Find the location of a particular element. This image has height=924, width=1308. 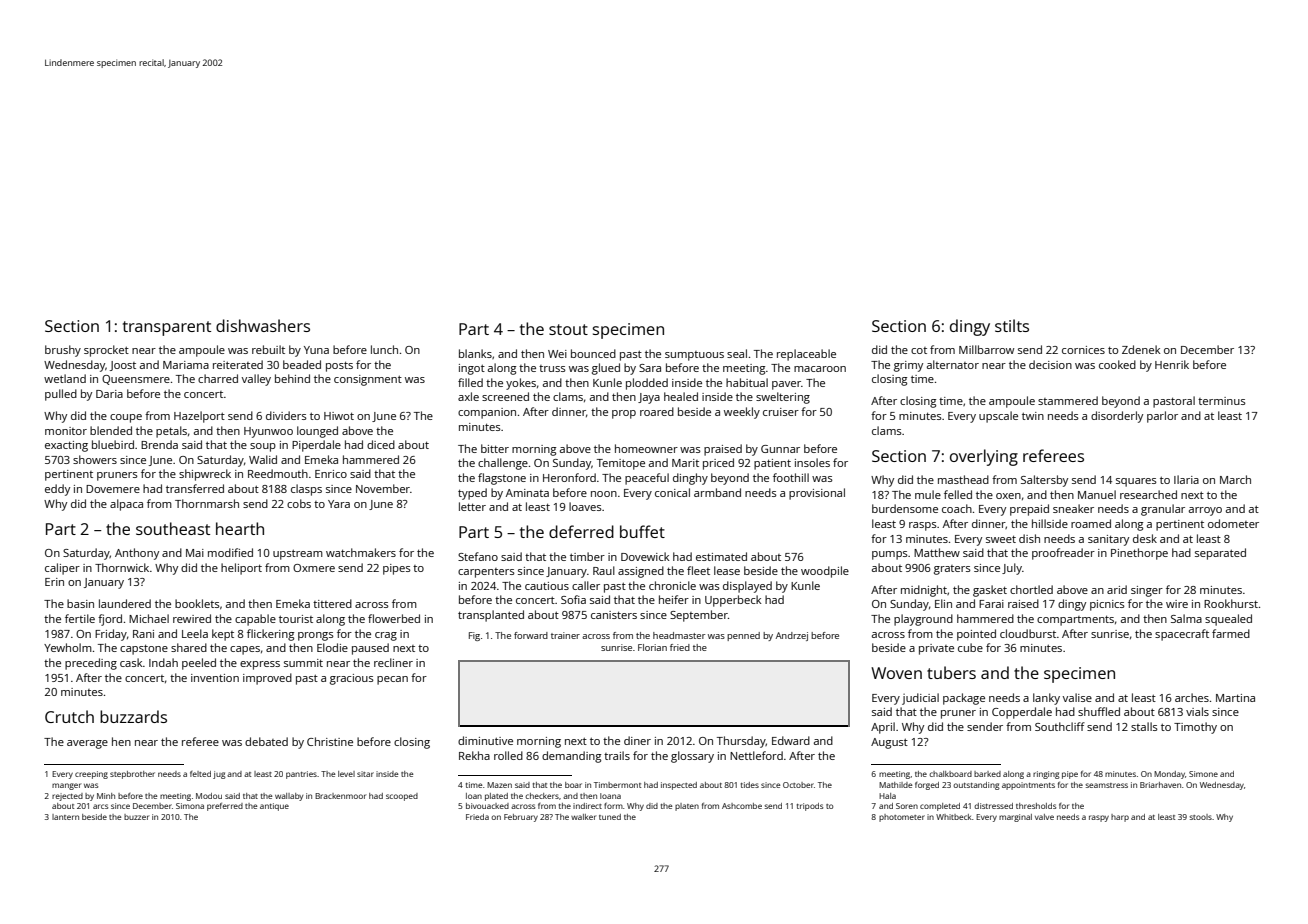

Millbarrow is located at coordinates (986, 349).
